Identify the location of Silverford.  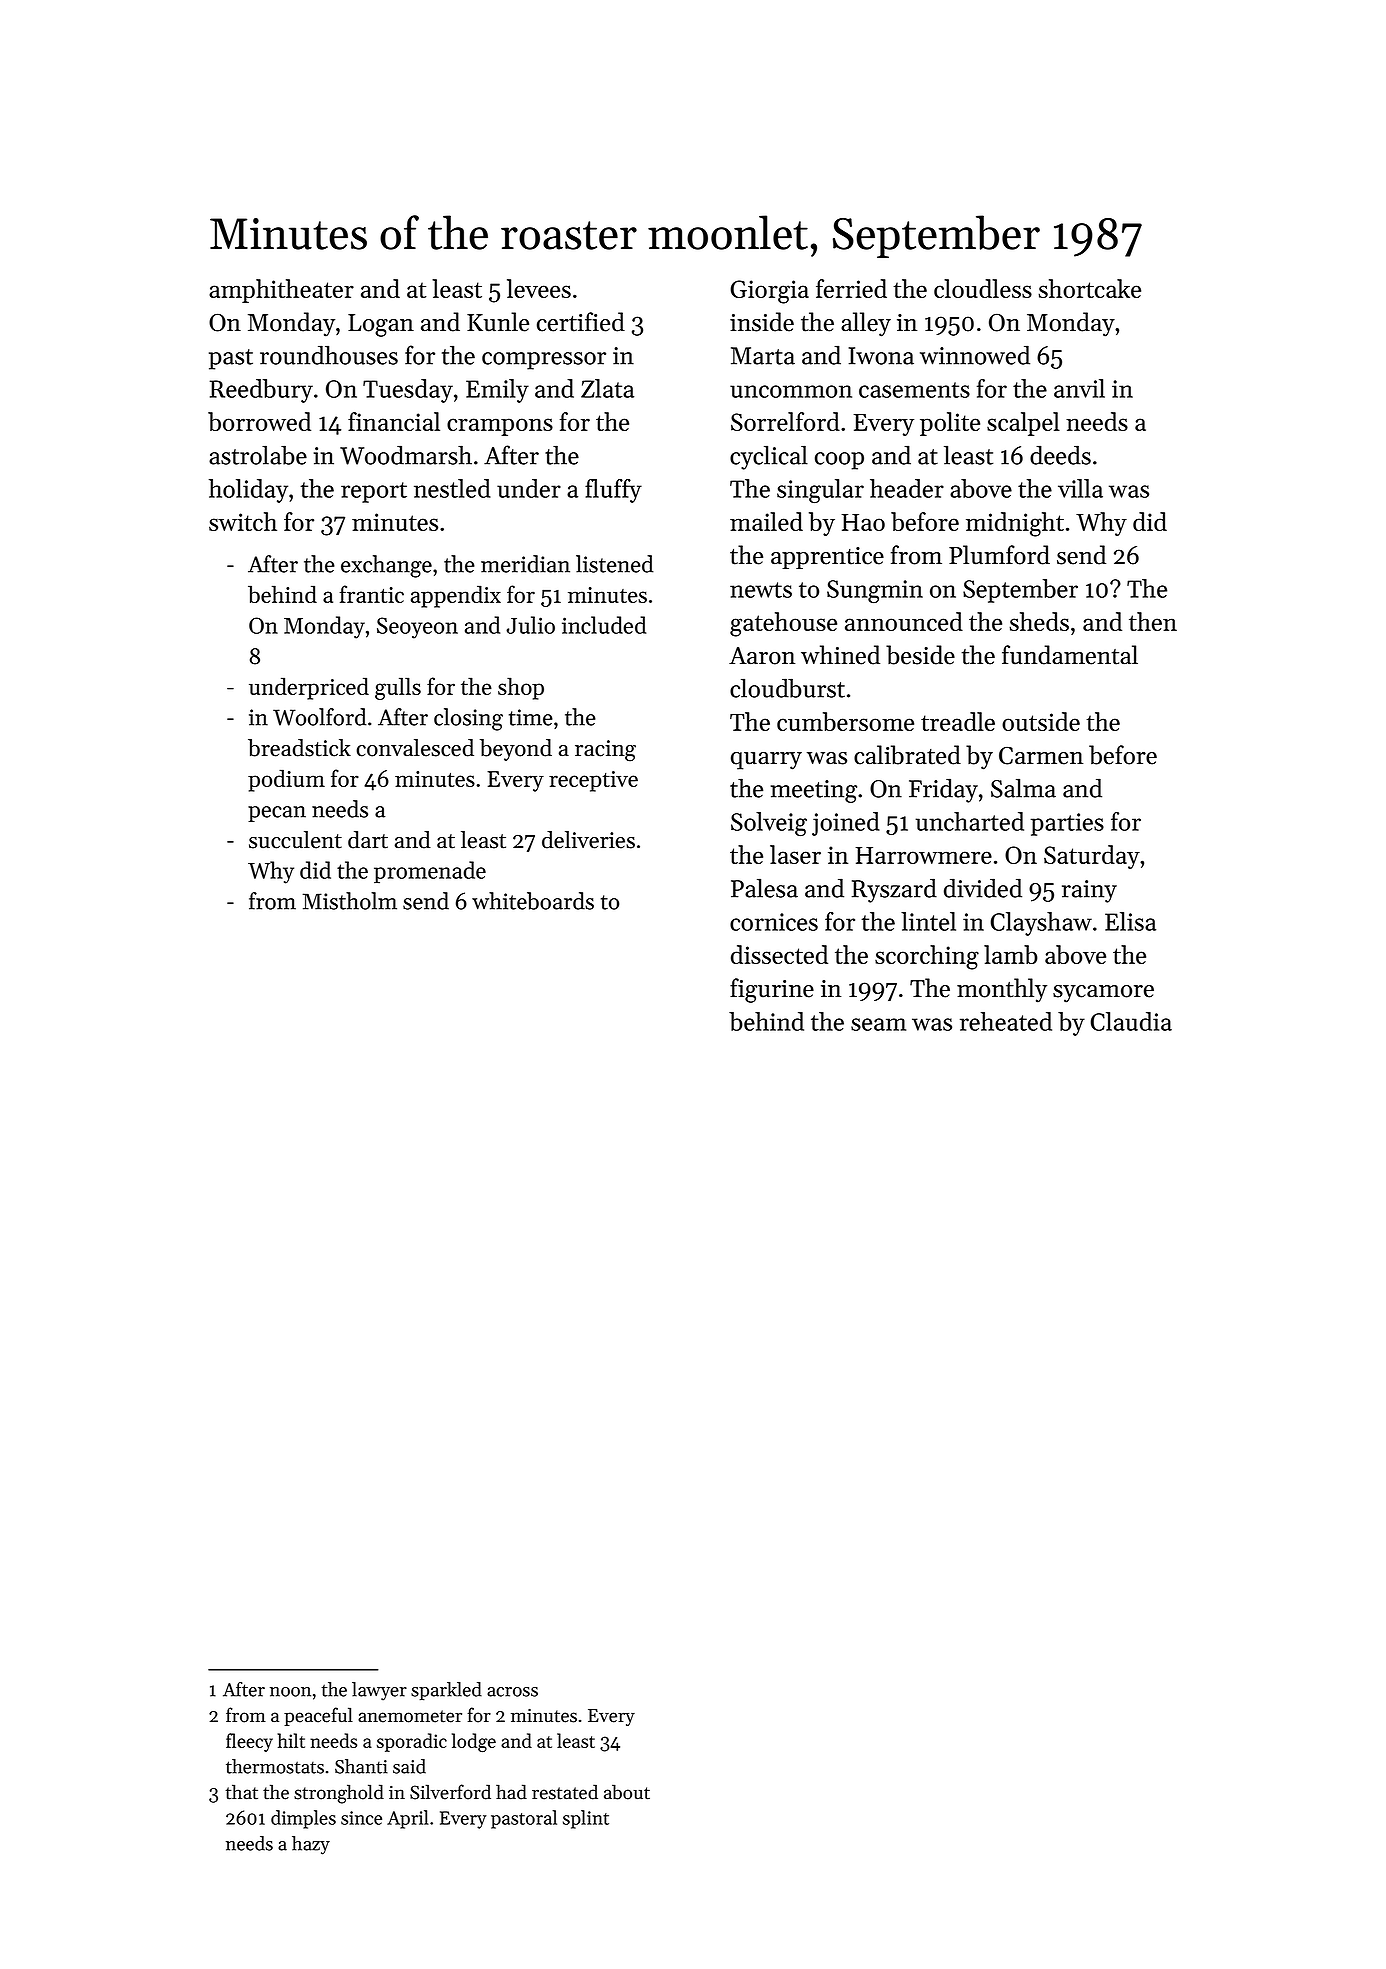
(450, 1792).
